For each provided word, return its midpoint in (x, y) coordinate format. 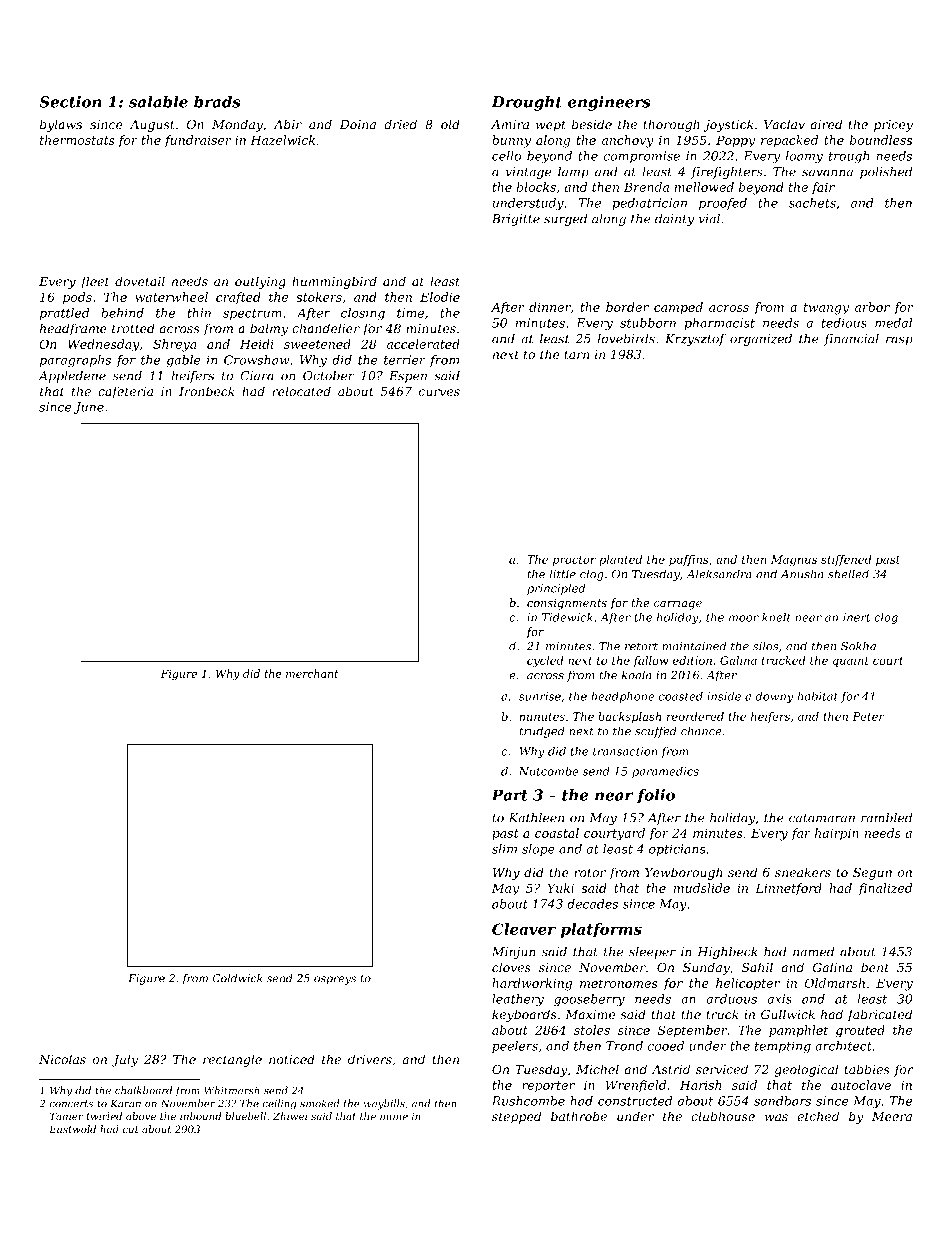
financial (851, 340)
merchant (312, 673)
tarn (576, 354)
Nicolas (62, 1059)
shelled (848, 574)
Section (70, 102)
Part (510, 795)
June (89, 408)
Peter (868, 716)
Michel (597, 1069)
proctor (574, 561)
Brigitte (516, 220)
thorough (671, 125)
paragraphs (75, 361)
